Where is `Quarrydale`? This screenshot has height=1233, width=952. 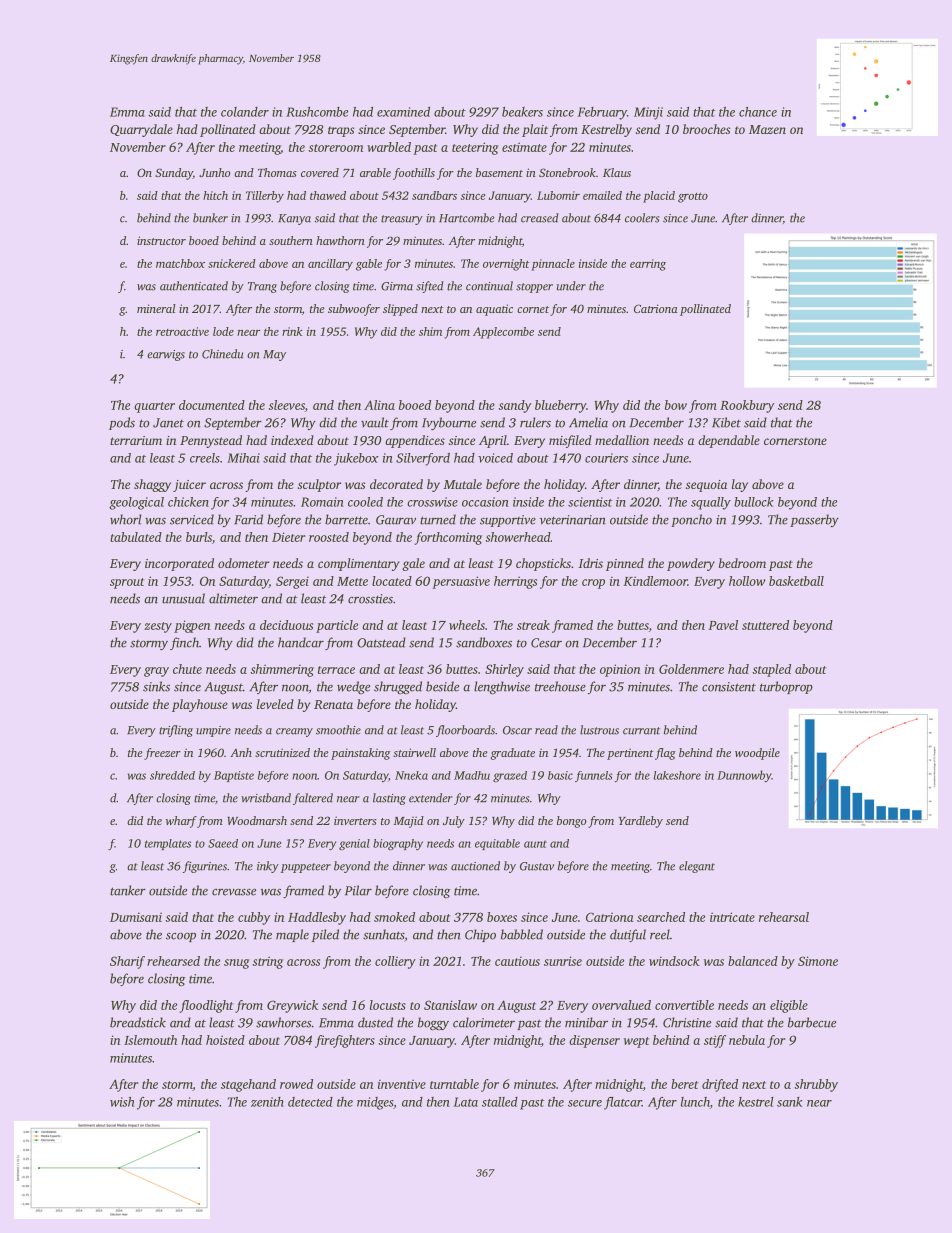 Quarrydale is located at coordinates (141, 130).
